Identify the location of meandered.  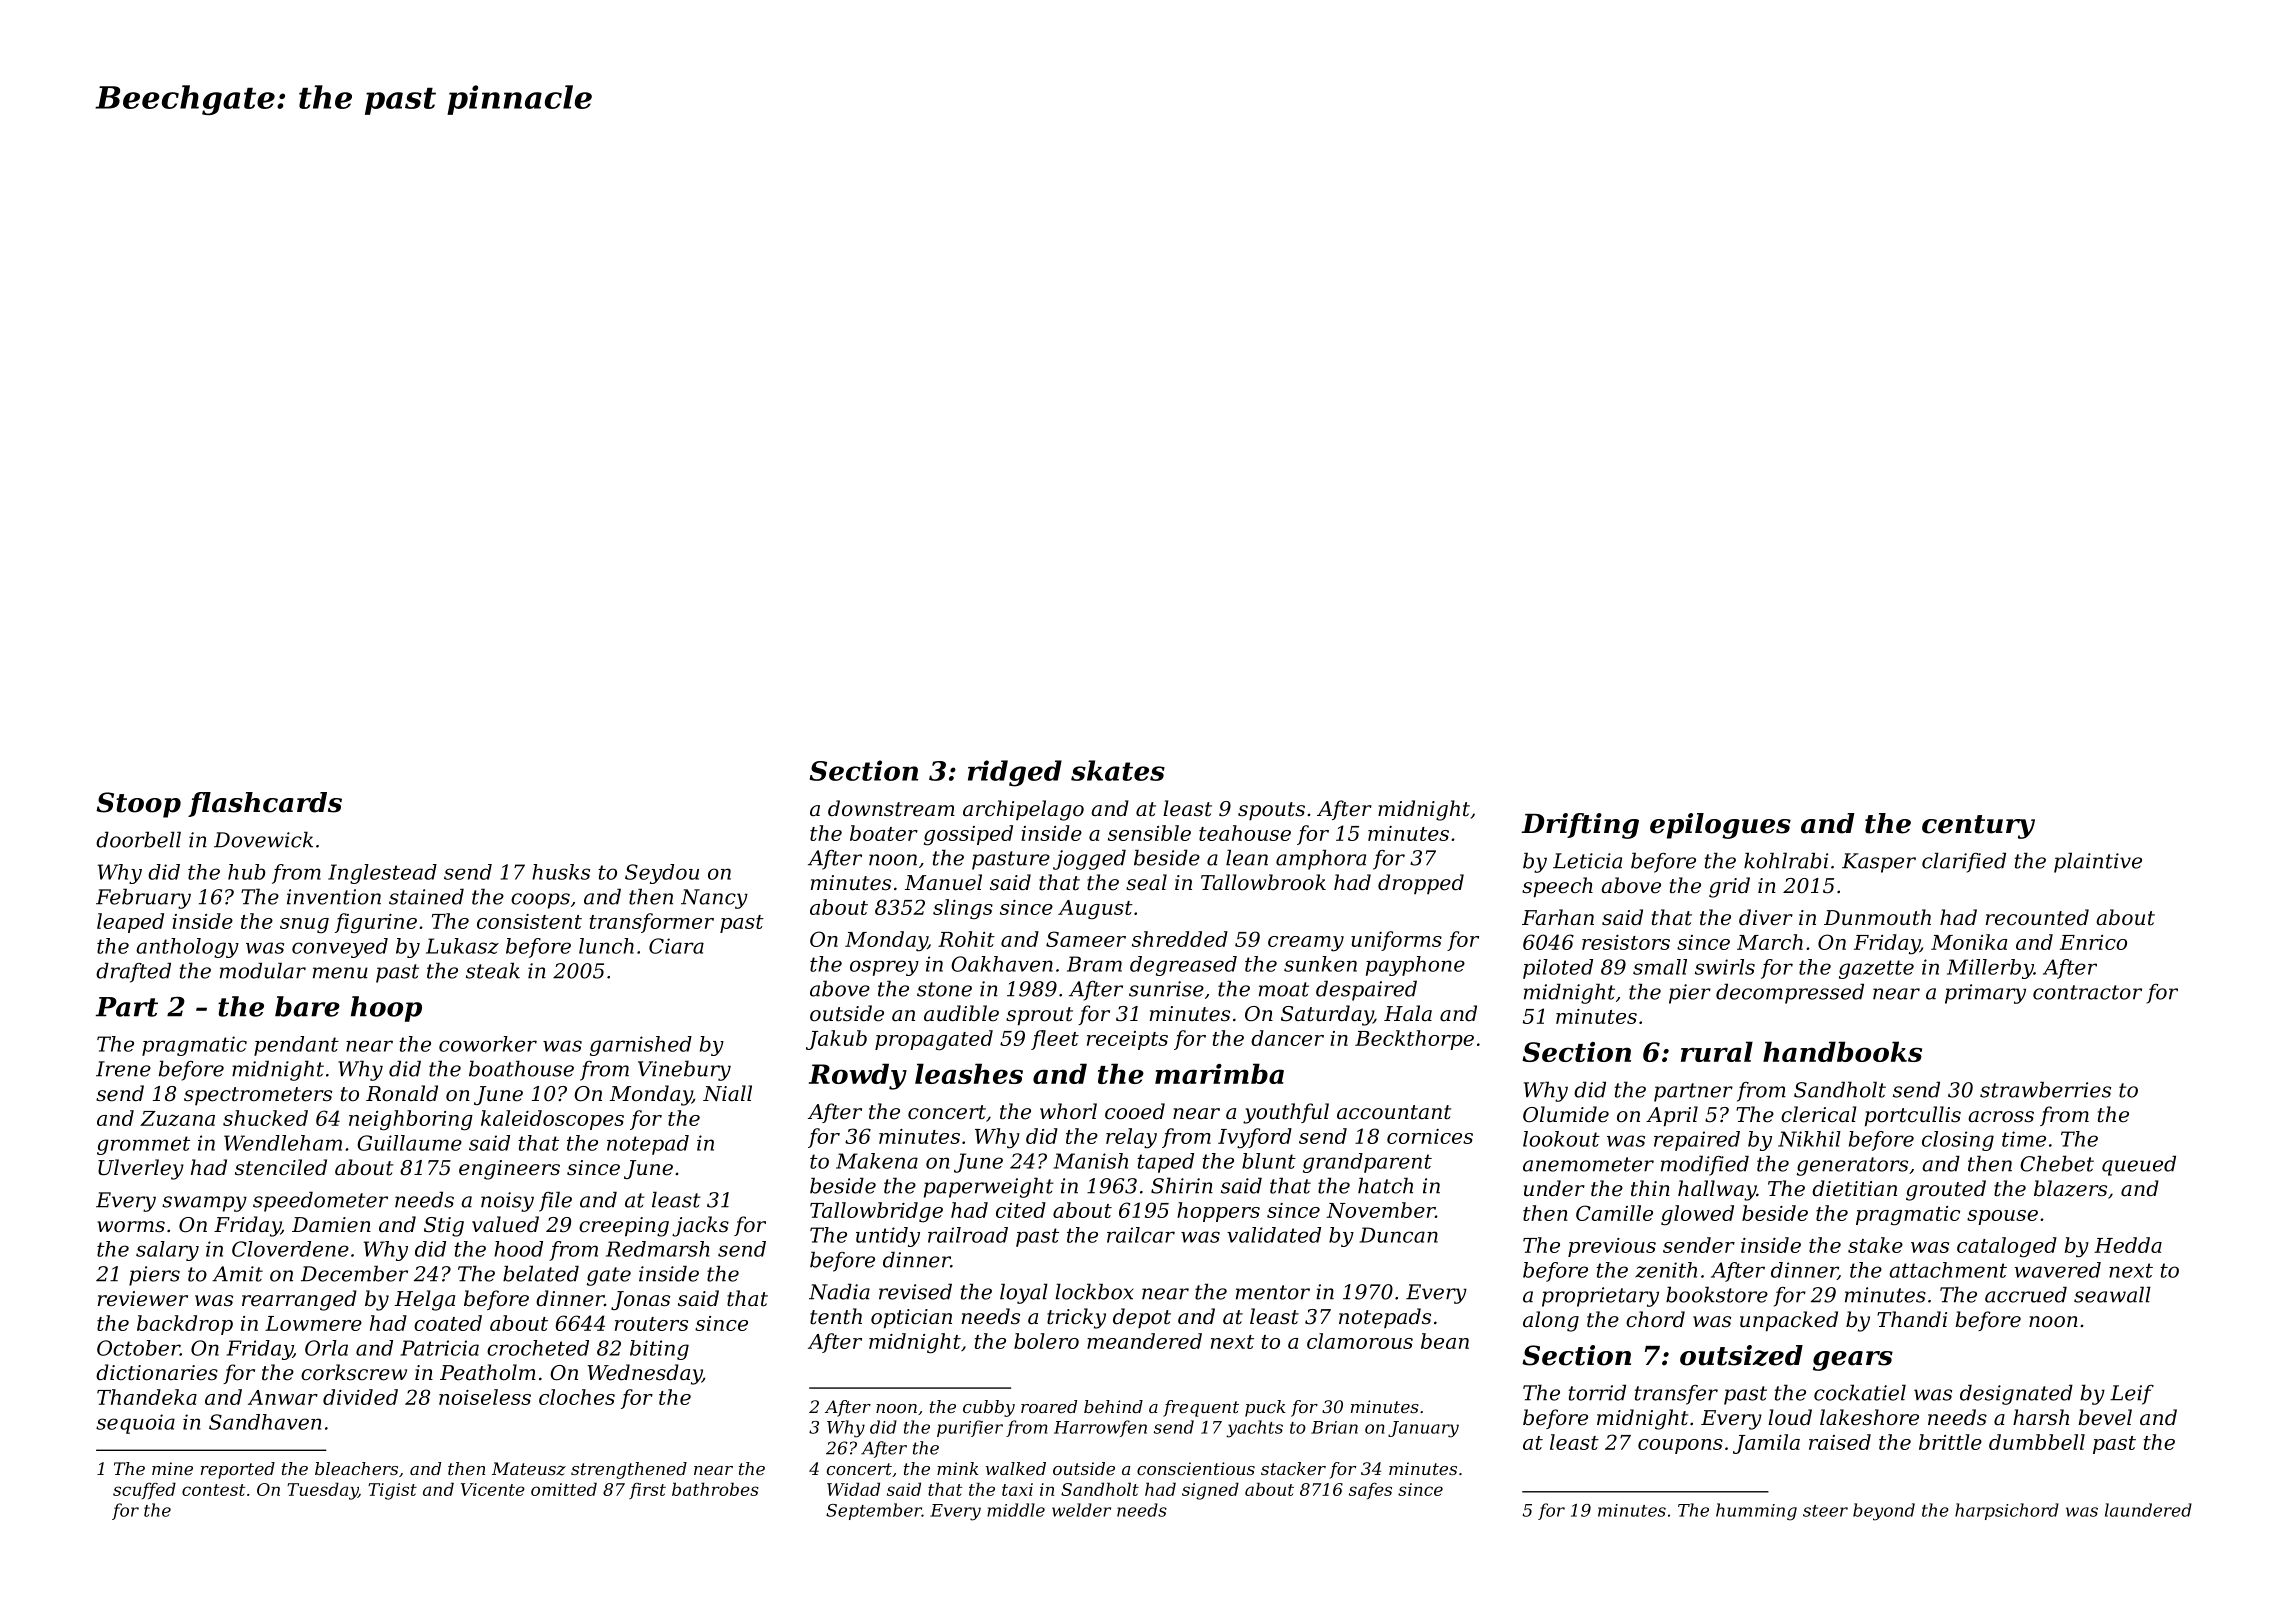
(1144, 1341).
